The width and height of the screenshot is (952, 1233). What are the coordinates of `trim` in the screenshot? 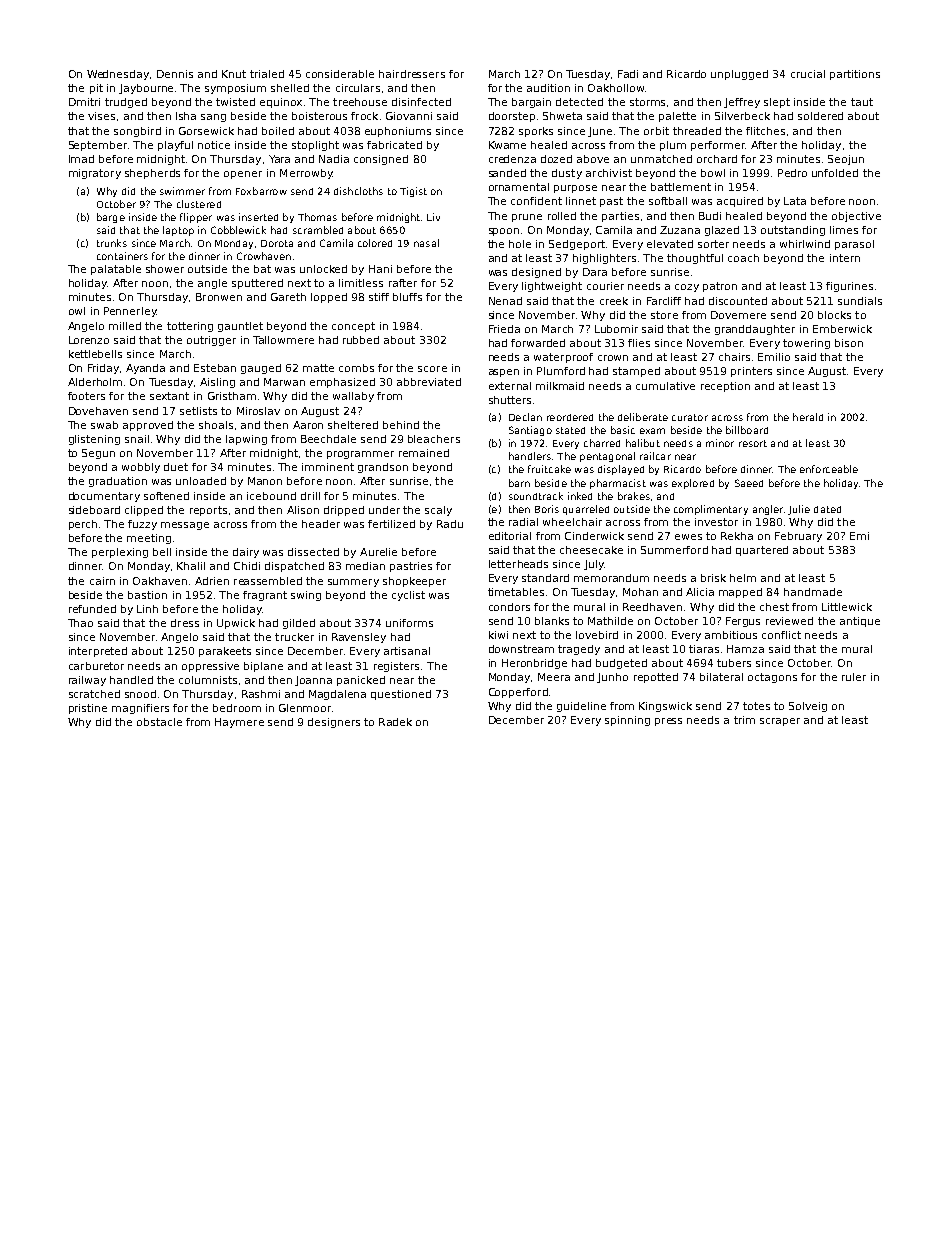 It's located at (744, 720).
